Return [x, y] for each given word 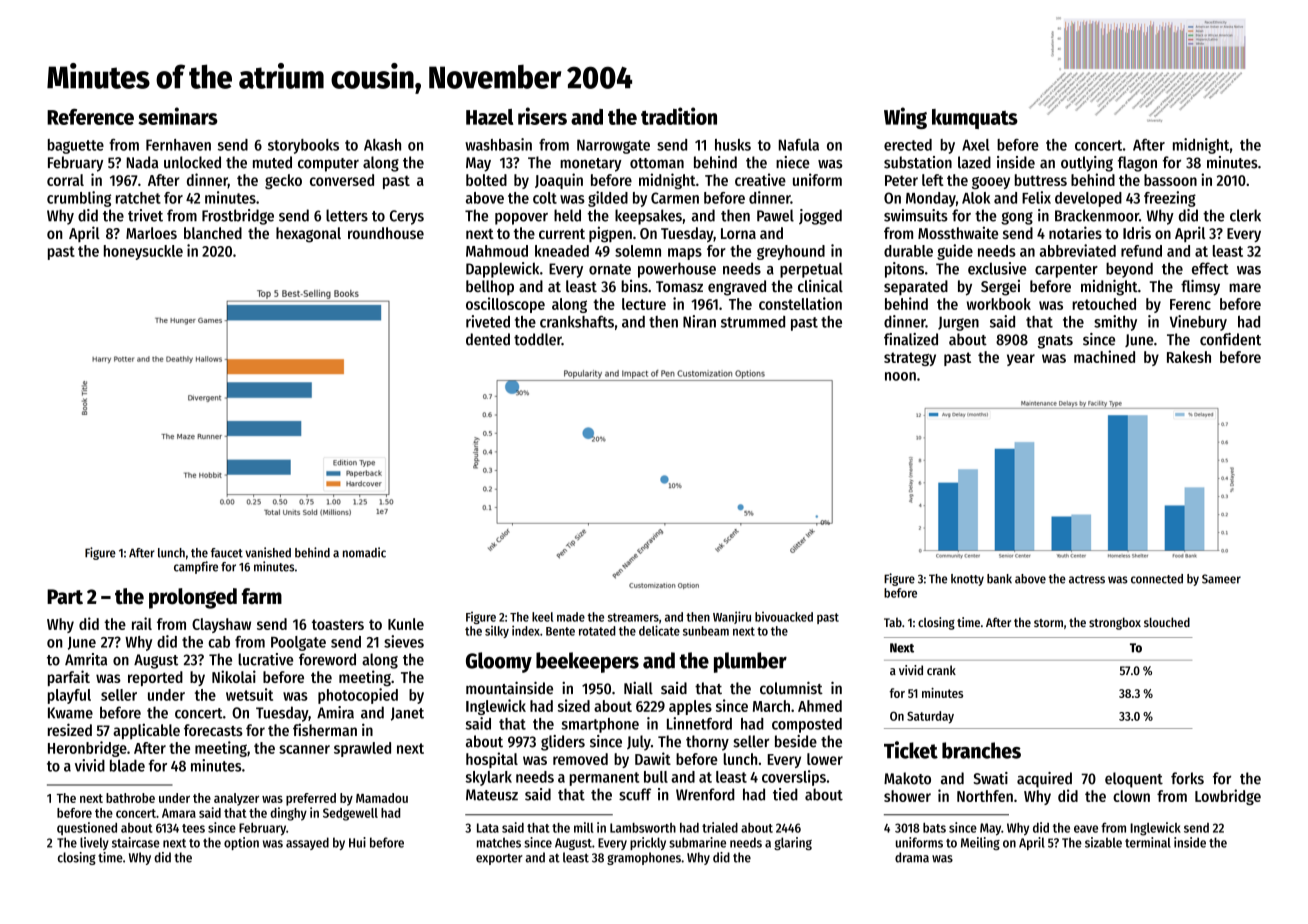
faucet [227, 553]
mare [1245, 287]
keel [542, 617]
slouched [1167, 622]
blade [127, 765]
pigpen [610, 234]
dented [488, 339]
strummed [753, 322]
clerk [1245, 215]
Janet [407, 714]
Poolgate [298, 643]
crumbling [79, 199]
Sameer [1221, 579]
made [571, 617]
